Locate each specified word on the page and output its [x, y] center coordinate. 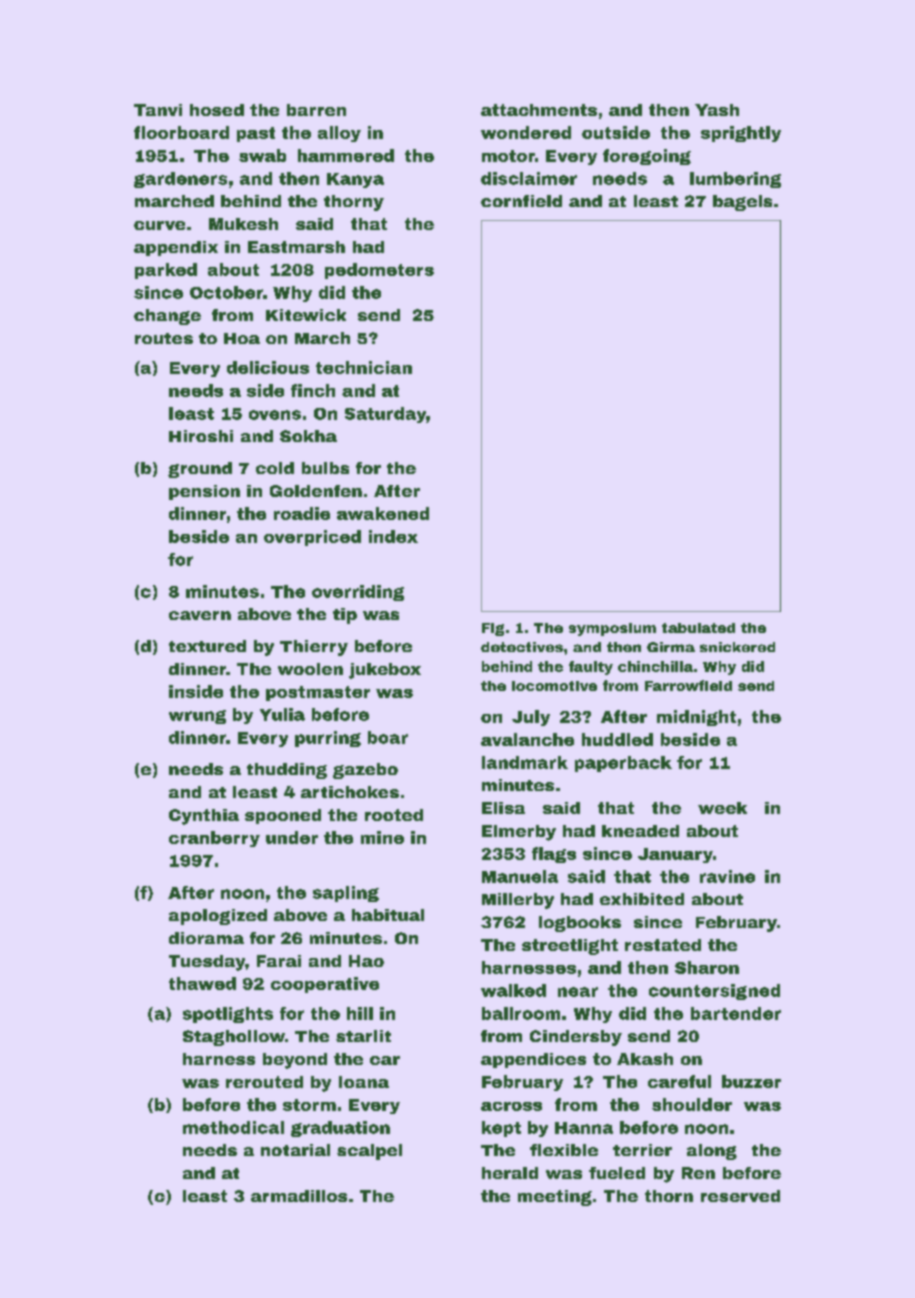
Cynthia [204, 817]
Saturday [385, 415]
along [712, 1152]
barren [316, 110]
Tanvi [158, 110]
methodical [233, 1127]
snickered [737, 647]
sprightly [741, 134]
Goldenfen [316, 491]
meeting [555, 1198]
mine [382, 837]
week [722, 808]
